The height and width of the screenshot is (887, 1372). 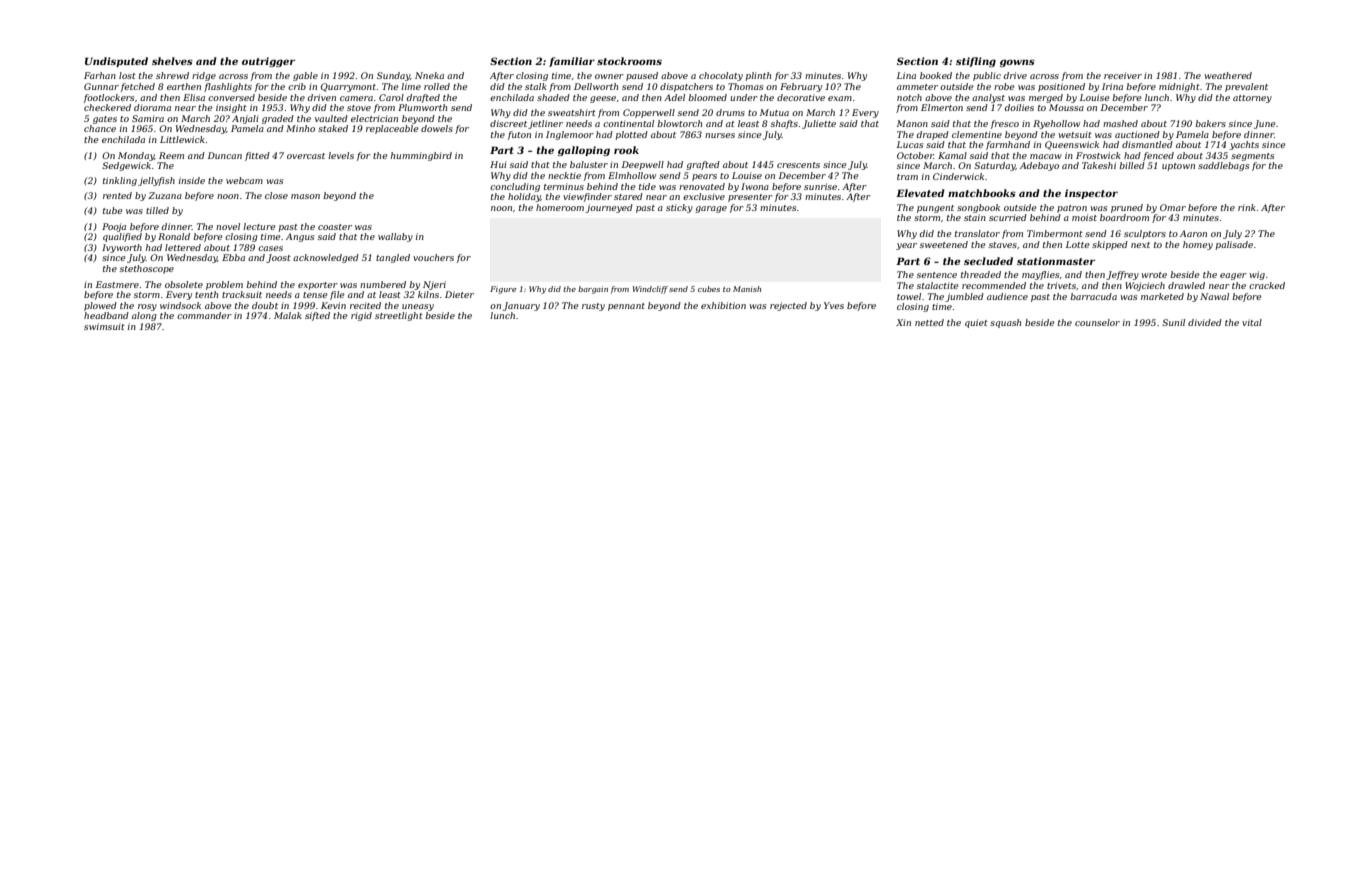 I want to click on problem, so click(x=224, y=285).
